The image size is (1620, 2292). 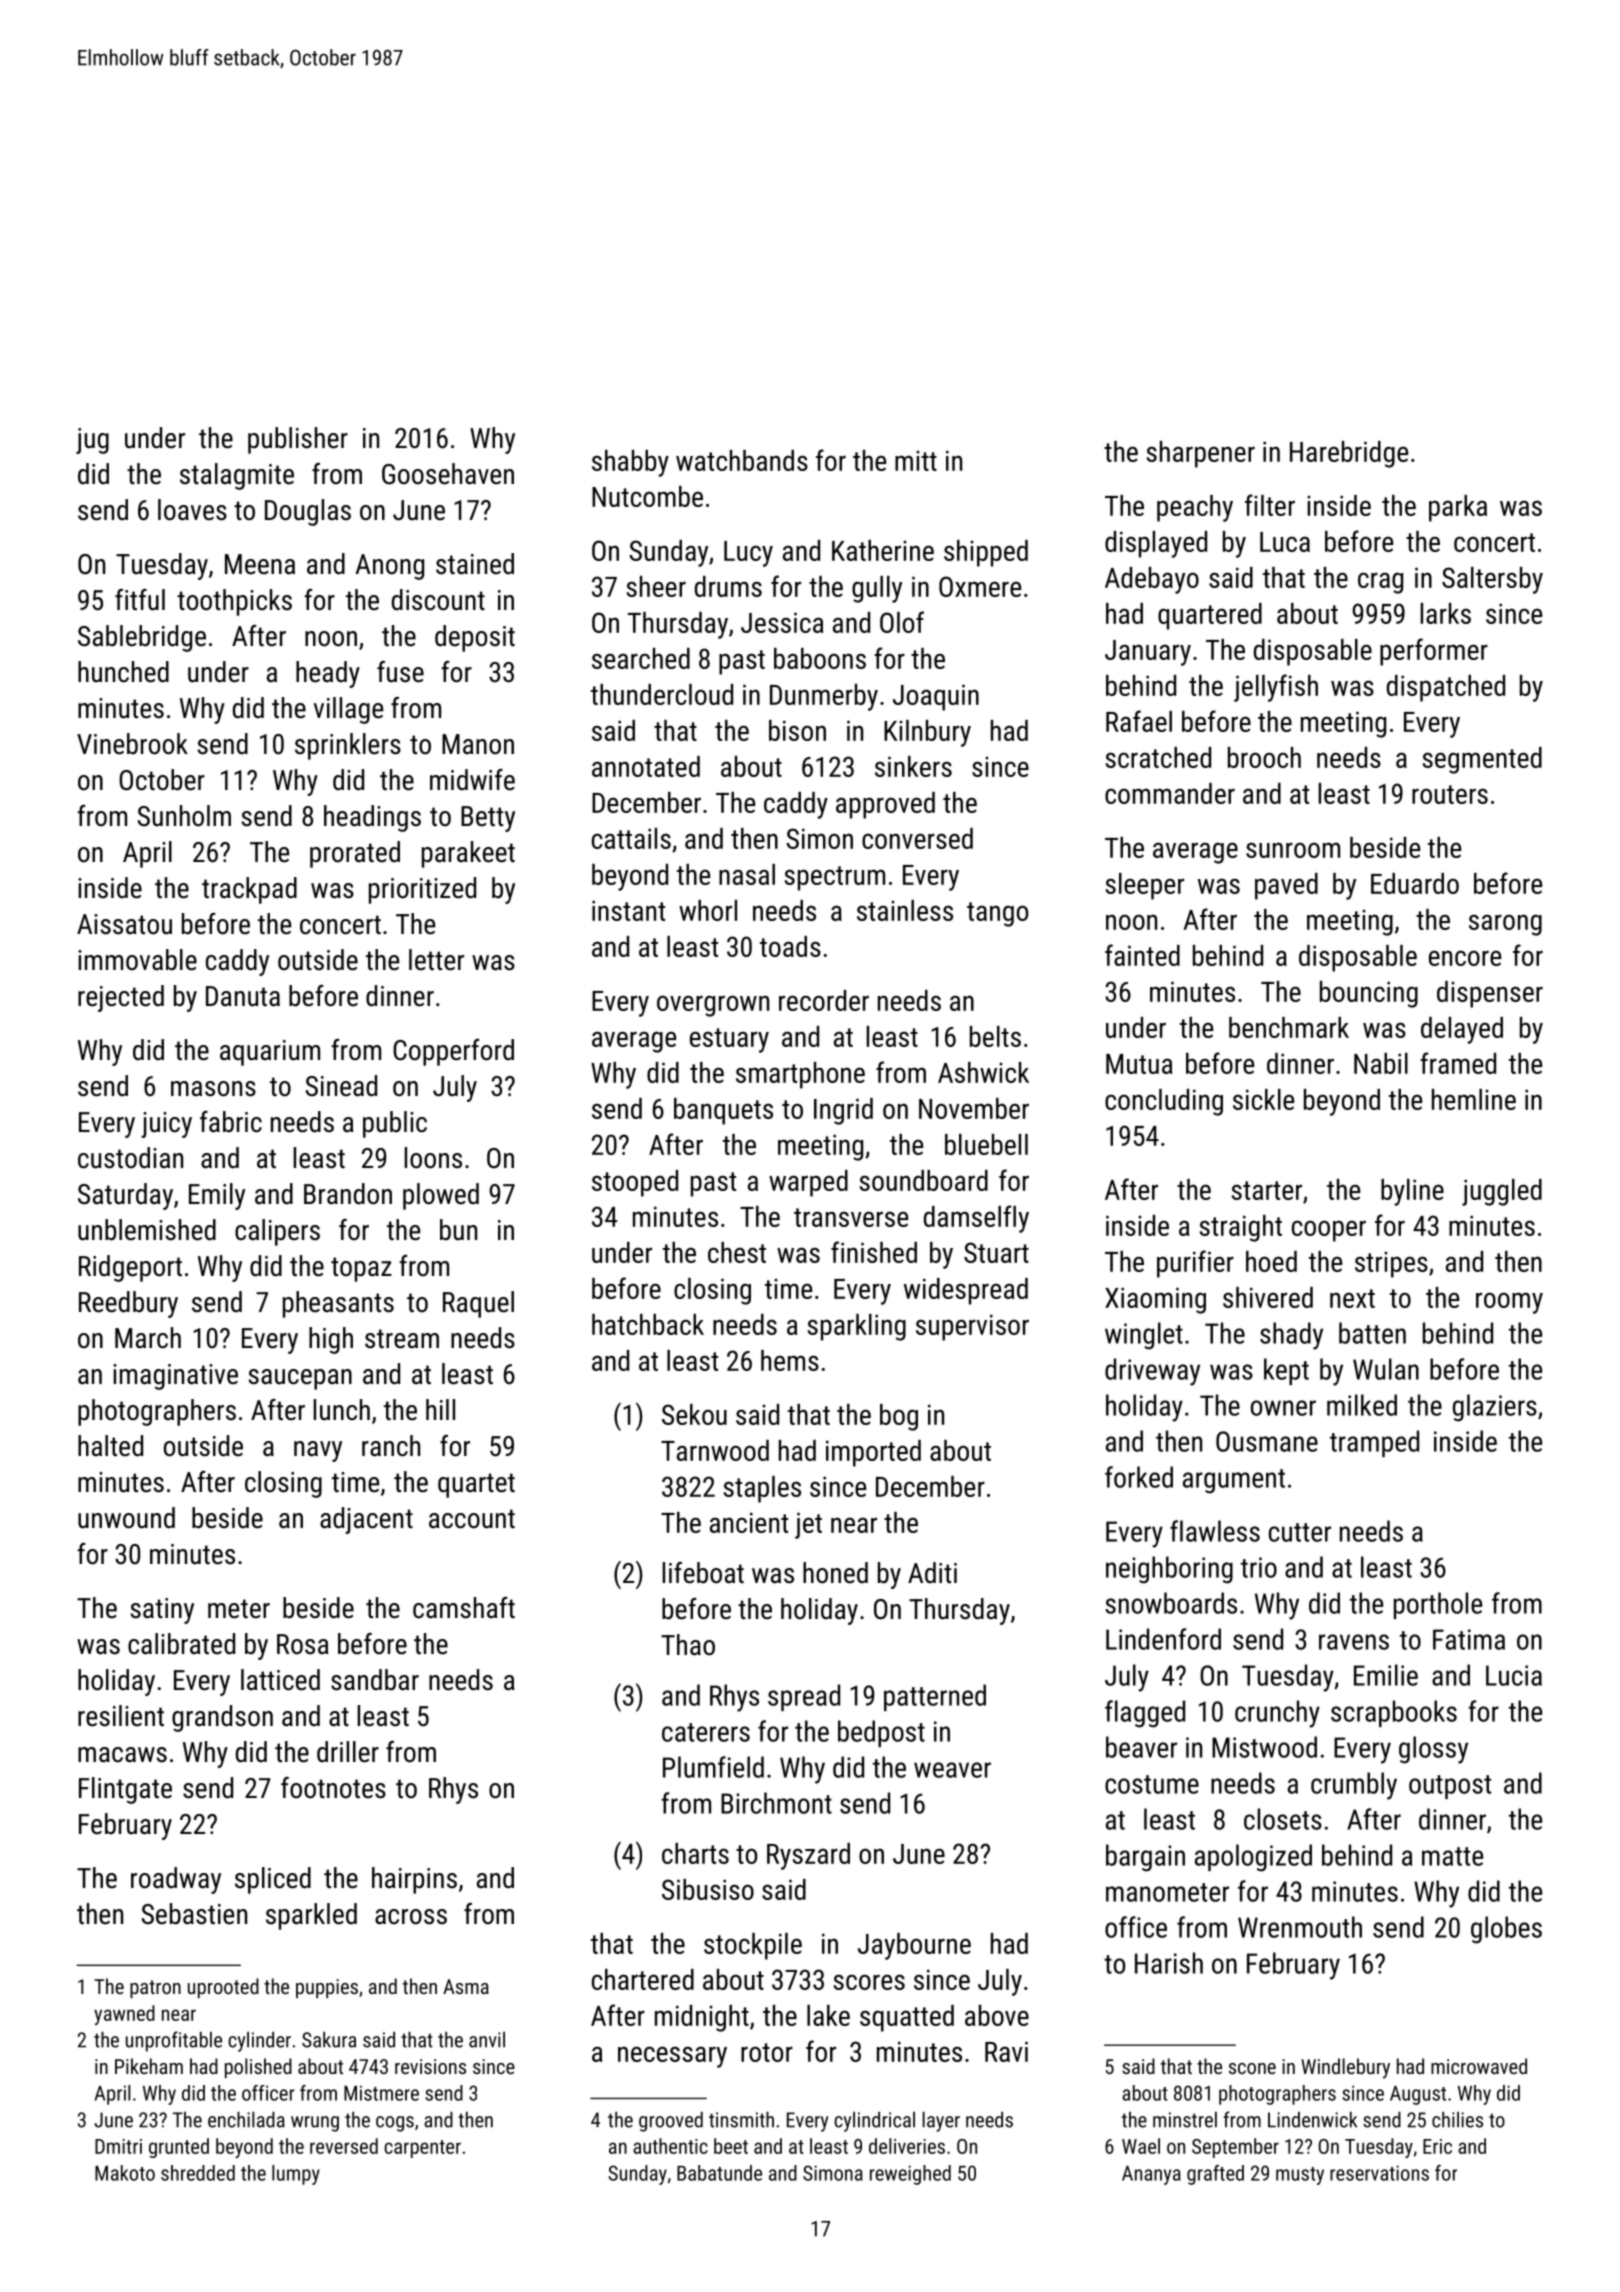 I want to click on sharpener, so click(x=1200, y=454).
